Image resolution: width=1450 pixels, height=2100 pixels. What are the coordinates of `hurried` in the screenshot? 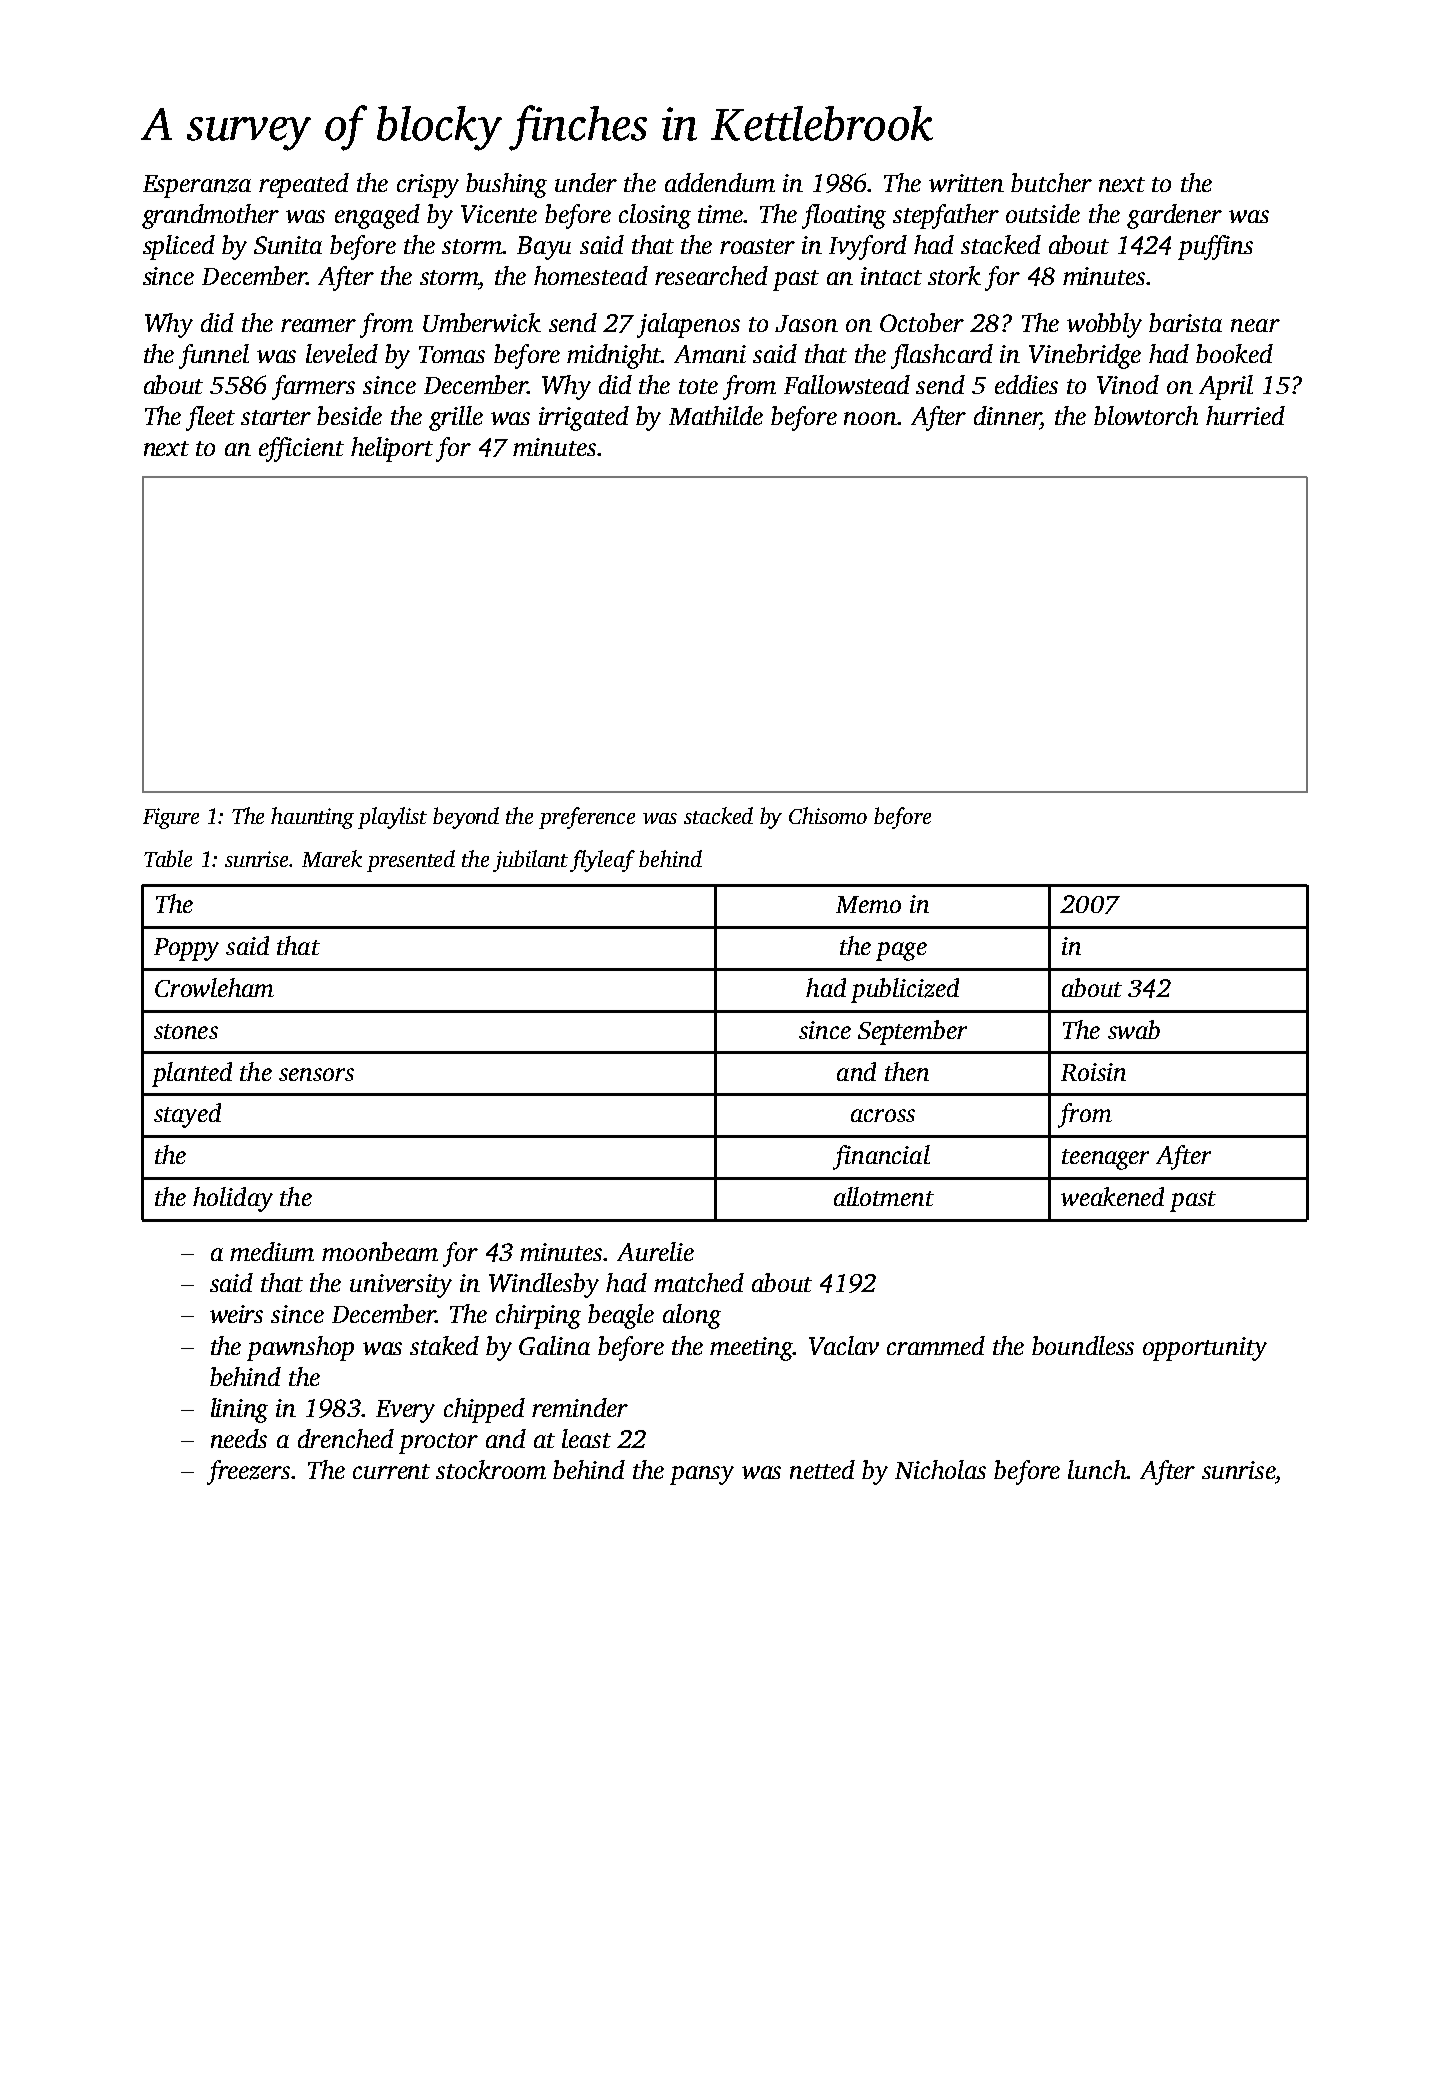 It's located at (1245, 415).
